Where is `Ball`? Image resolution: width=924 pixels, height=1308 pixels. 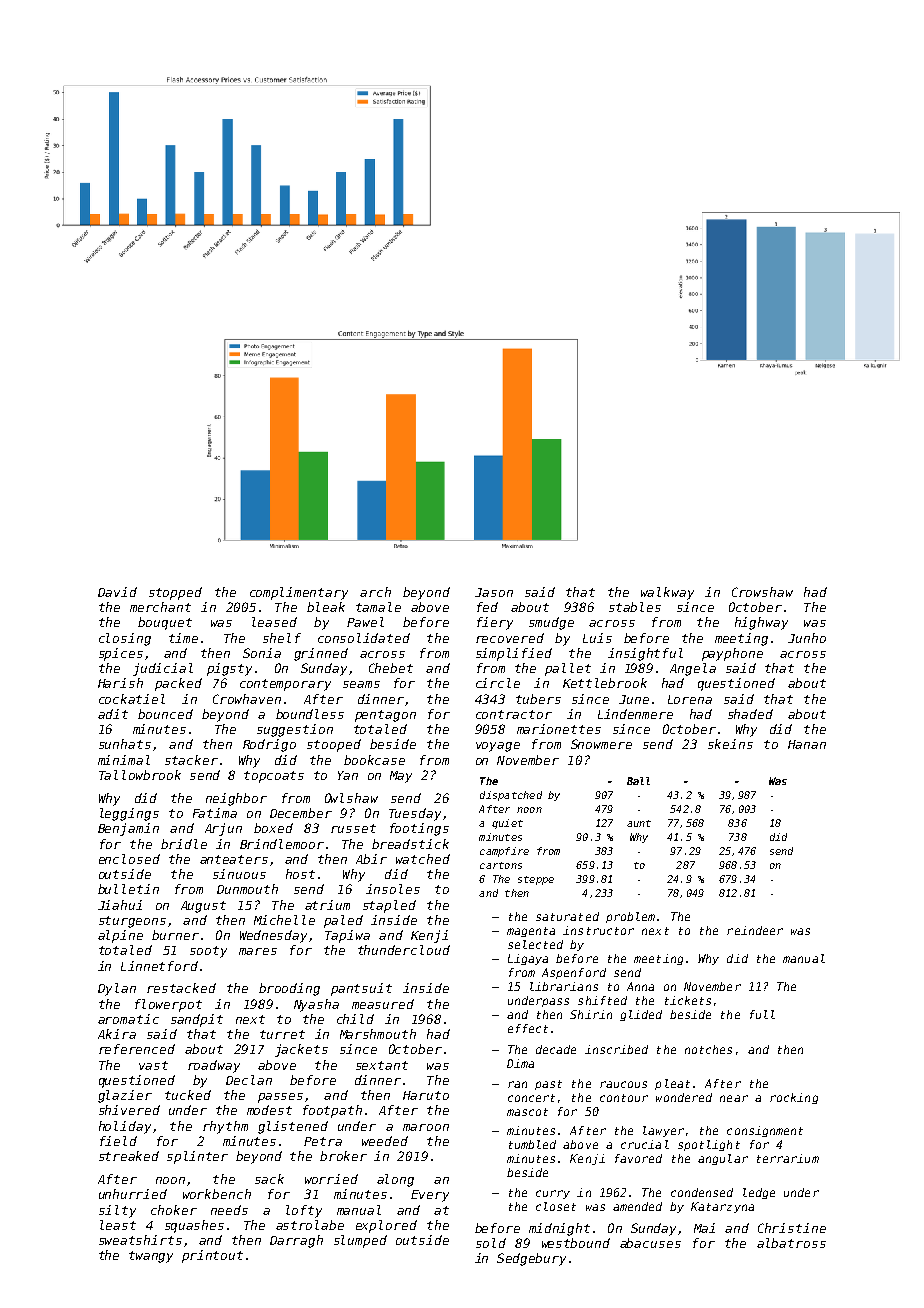 Ball is located at coordinates (638, 781).
